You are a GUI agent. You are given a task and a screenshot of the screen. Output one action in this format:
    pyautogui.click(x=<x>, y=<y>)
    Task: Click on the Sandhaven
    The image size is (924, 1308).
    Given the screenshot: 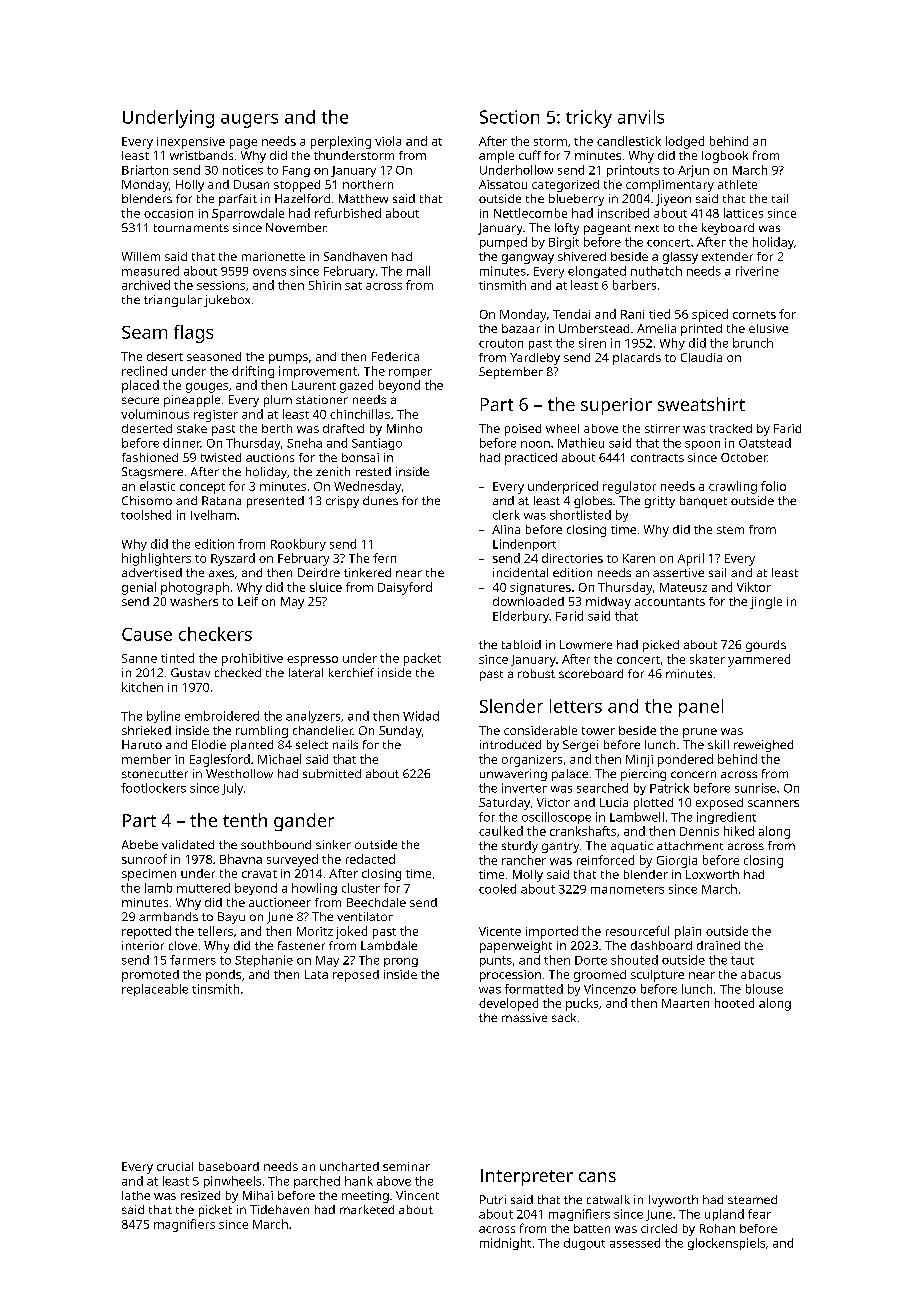 What is the action you would take?
    pyautogui.click(x=355, y=256)
